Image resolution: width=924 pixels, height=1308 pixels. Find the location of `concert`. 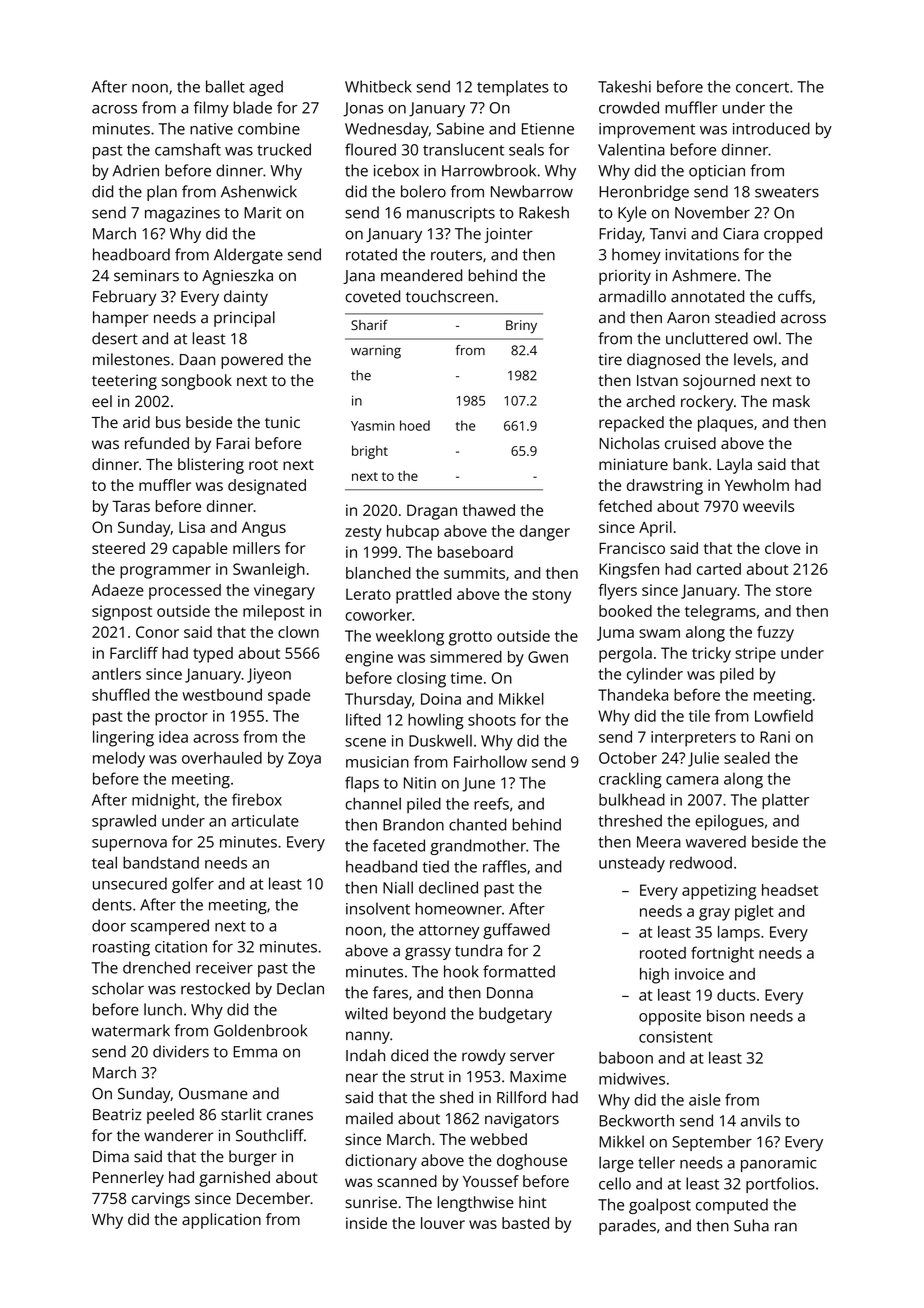

concert is located at coordinates (762, 87).
